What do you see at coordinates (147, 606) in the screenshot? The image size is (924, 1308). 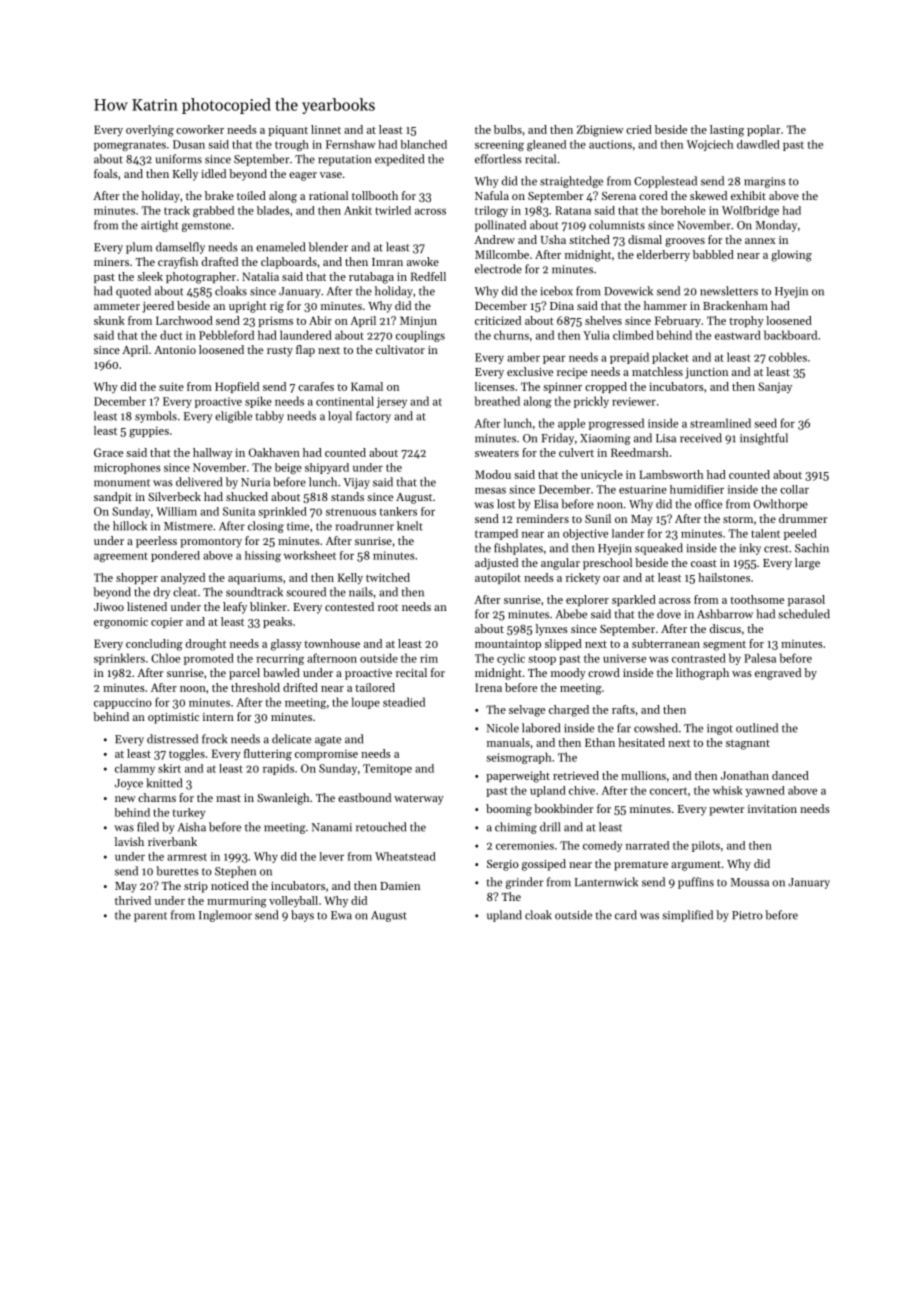 I see `listened` at bounding box center [147, 606].
